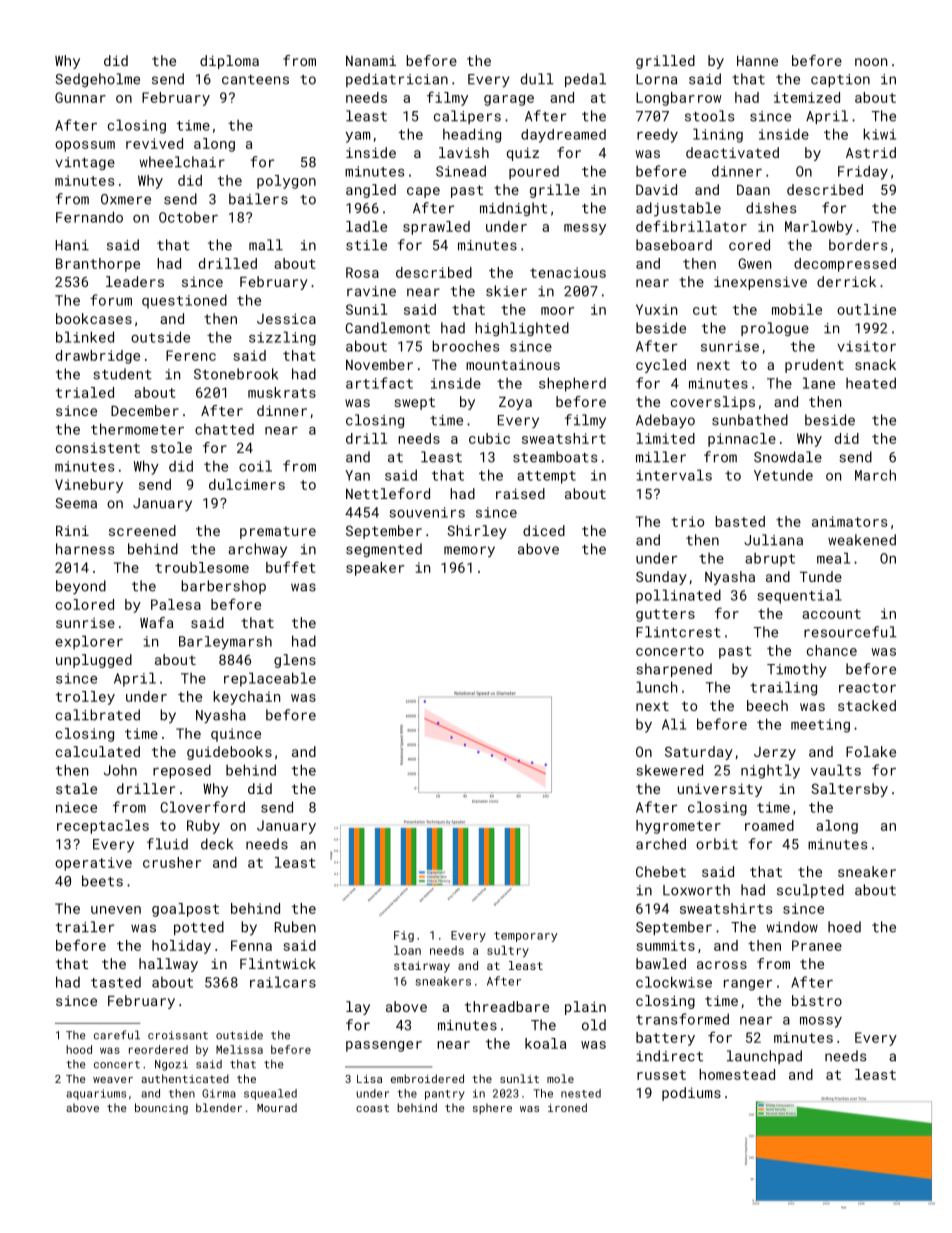 The width and height of the image is (952, 1233). What do you see at coordinates (678, 596) in the image?
I see `pollinated` at bounding box center [678, 596].
